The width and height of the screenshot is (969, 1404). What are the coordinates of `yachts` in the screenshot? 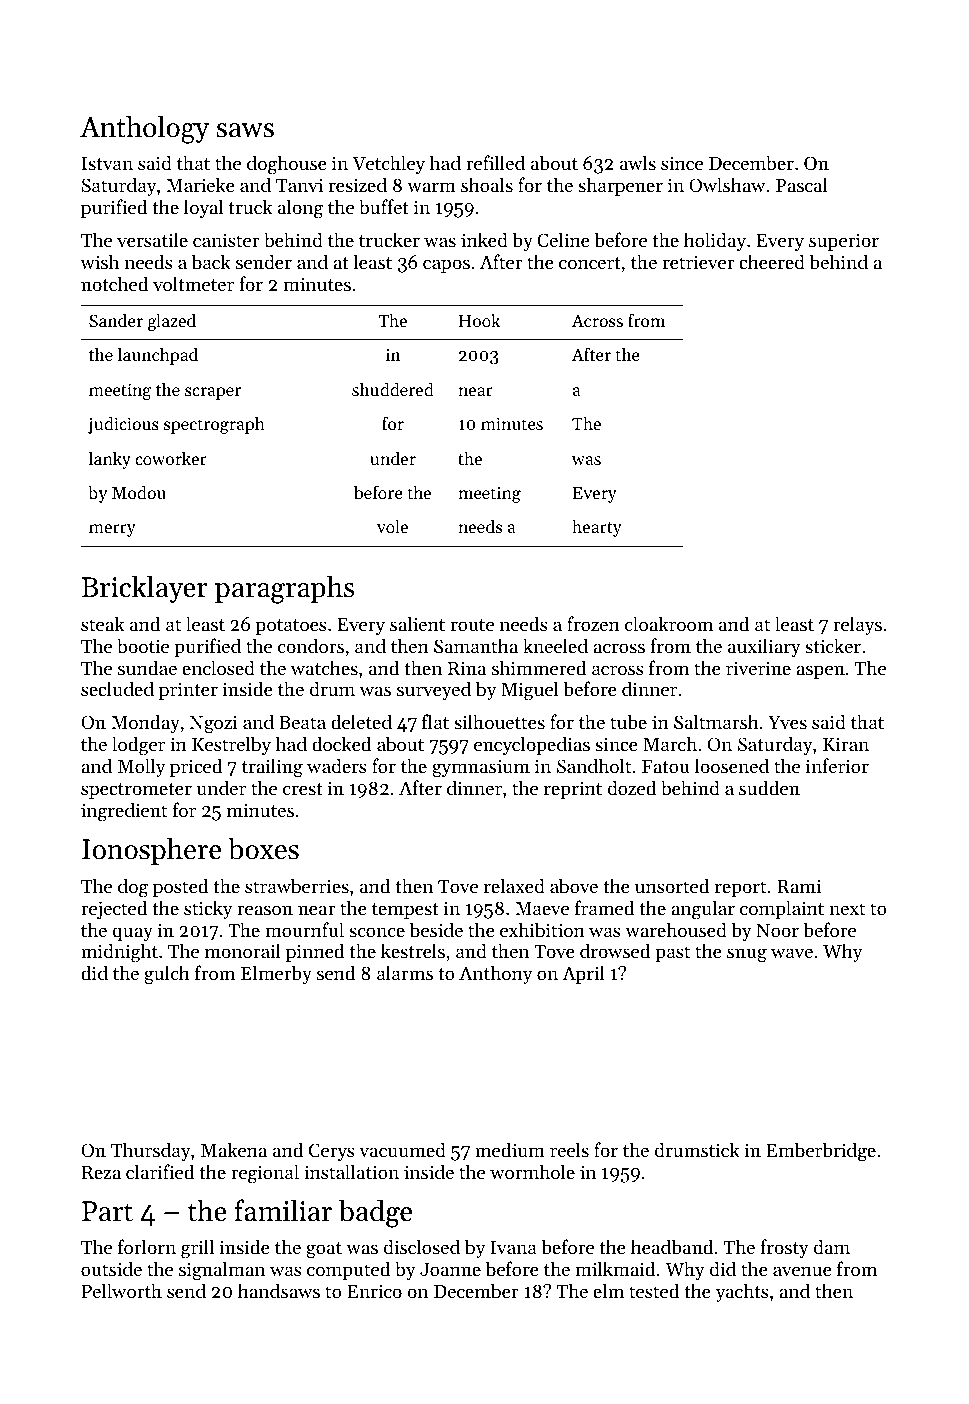 It's located at (742, 1292).
